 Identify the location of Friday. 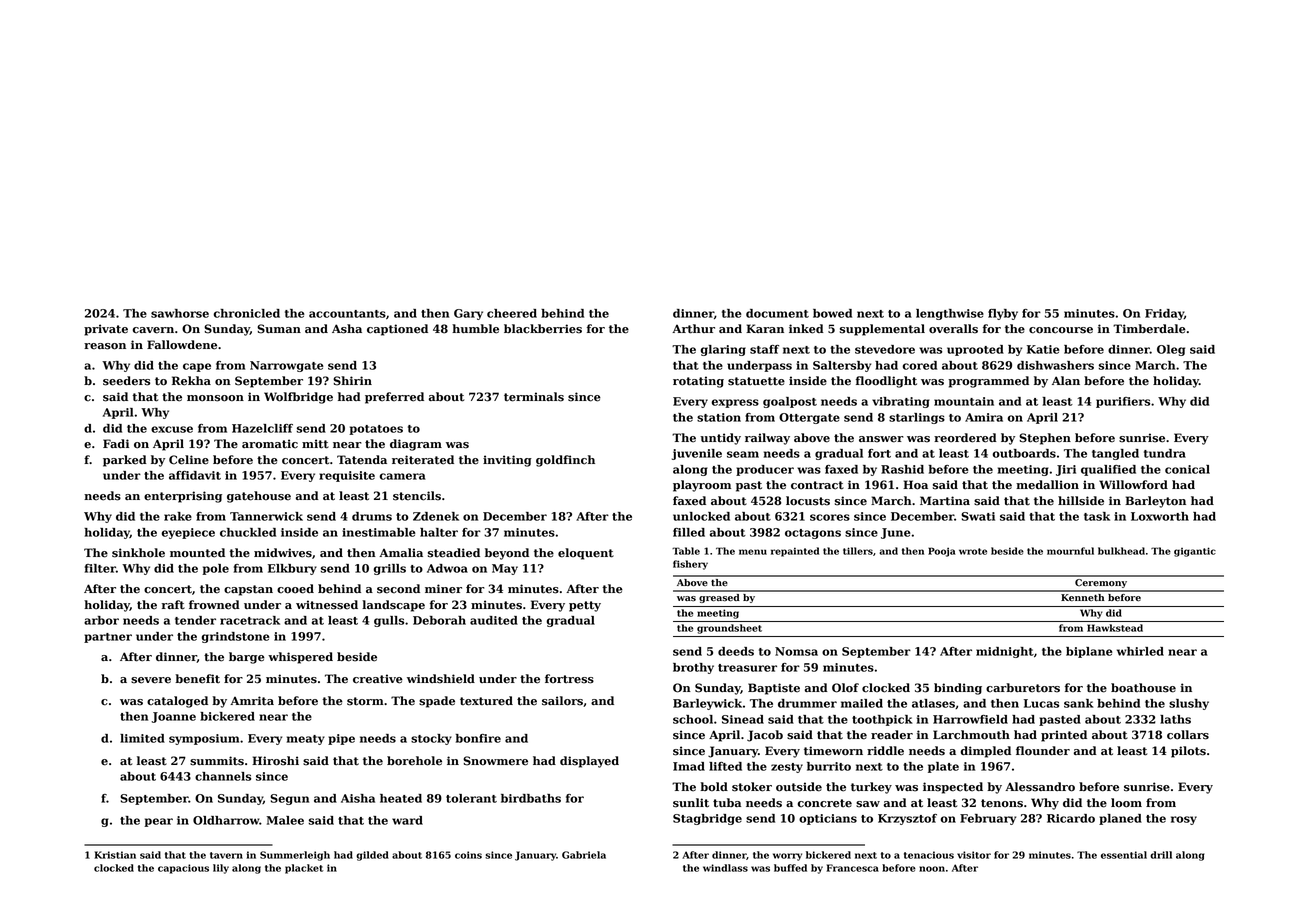
(1164, 314).
